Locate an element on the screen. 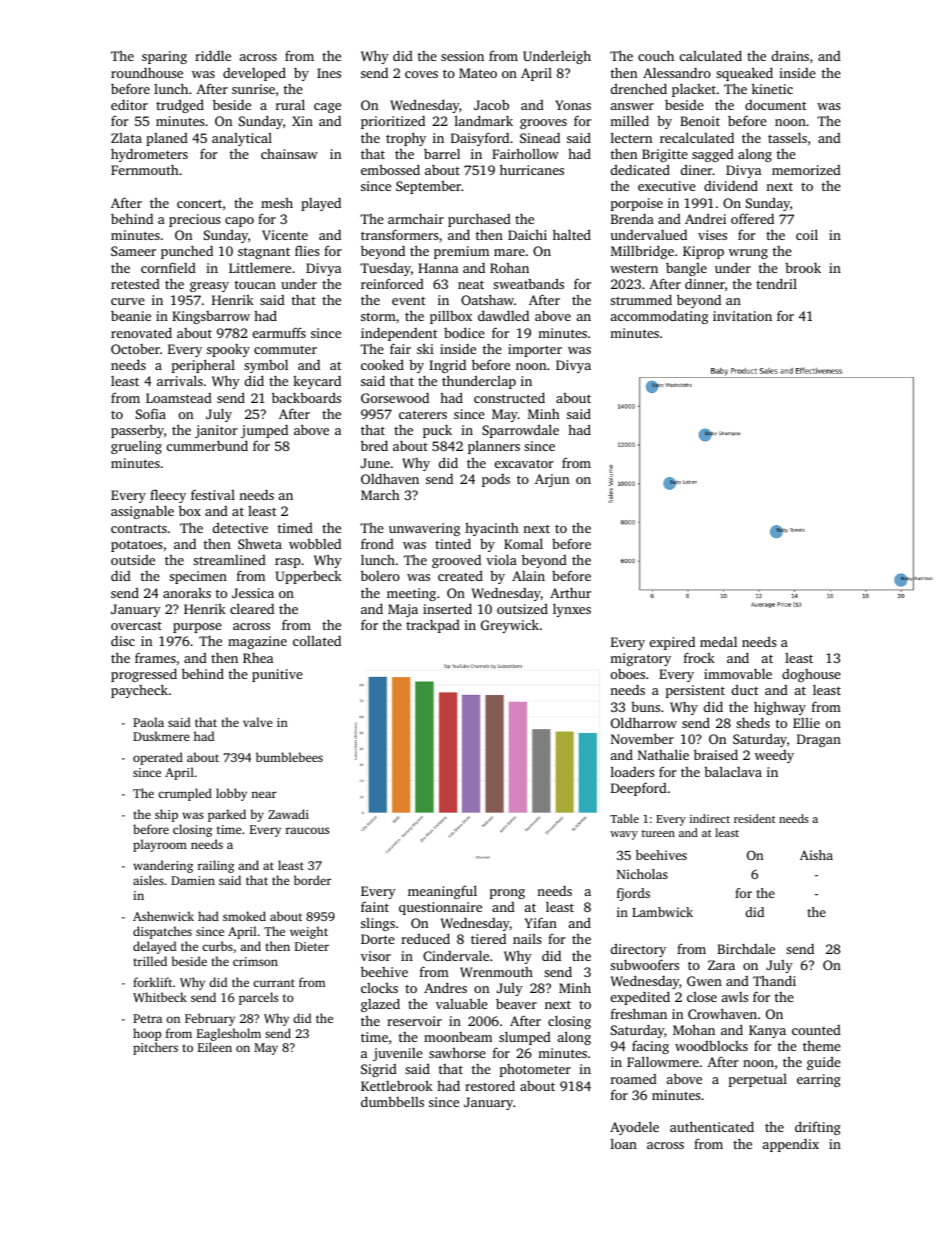  accommodating is located at coordinates (659, 317).
